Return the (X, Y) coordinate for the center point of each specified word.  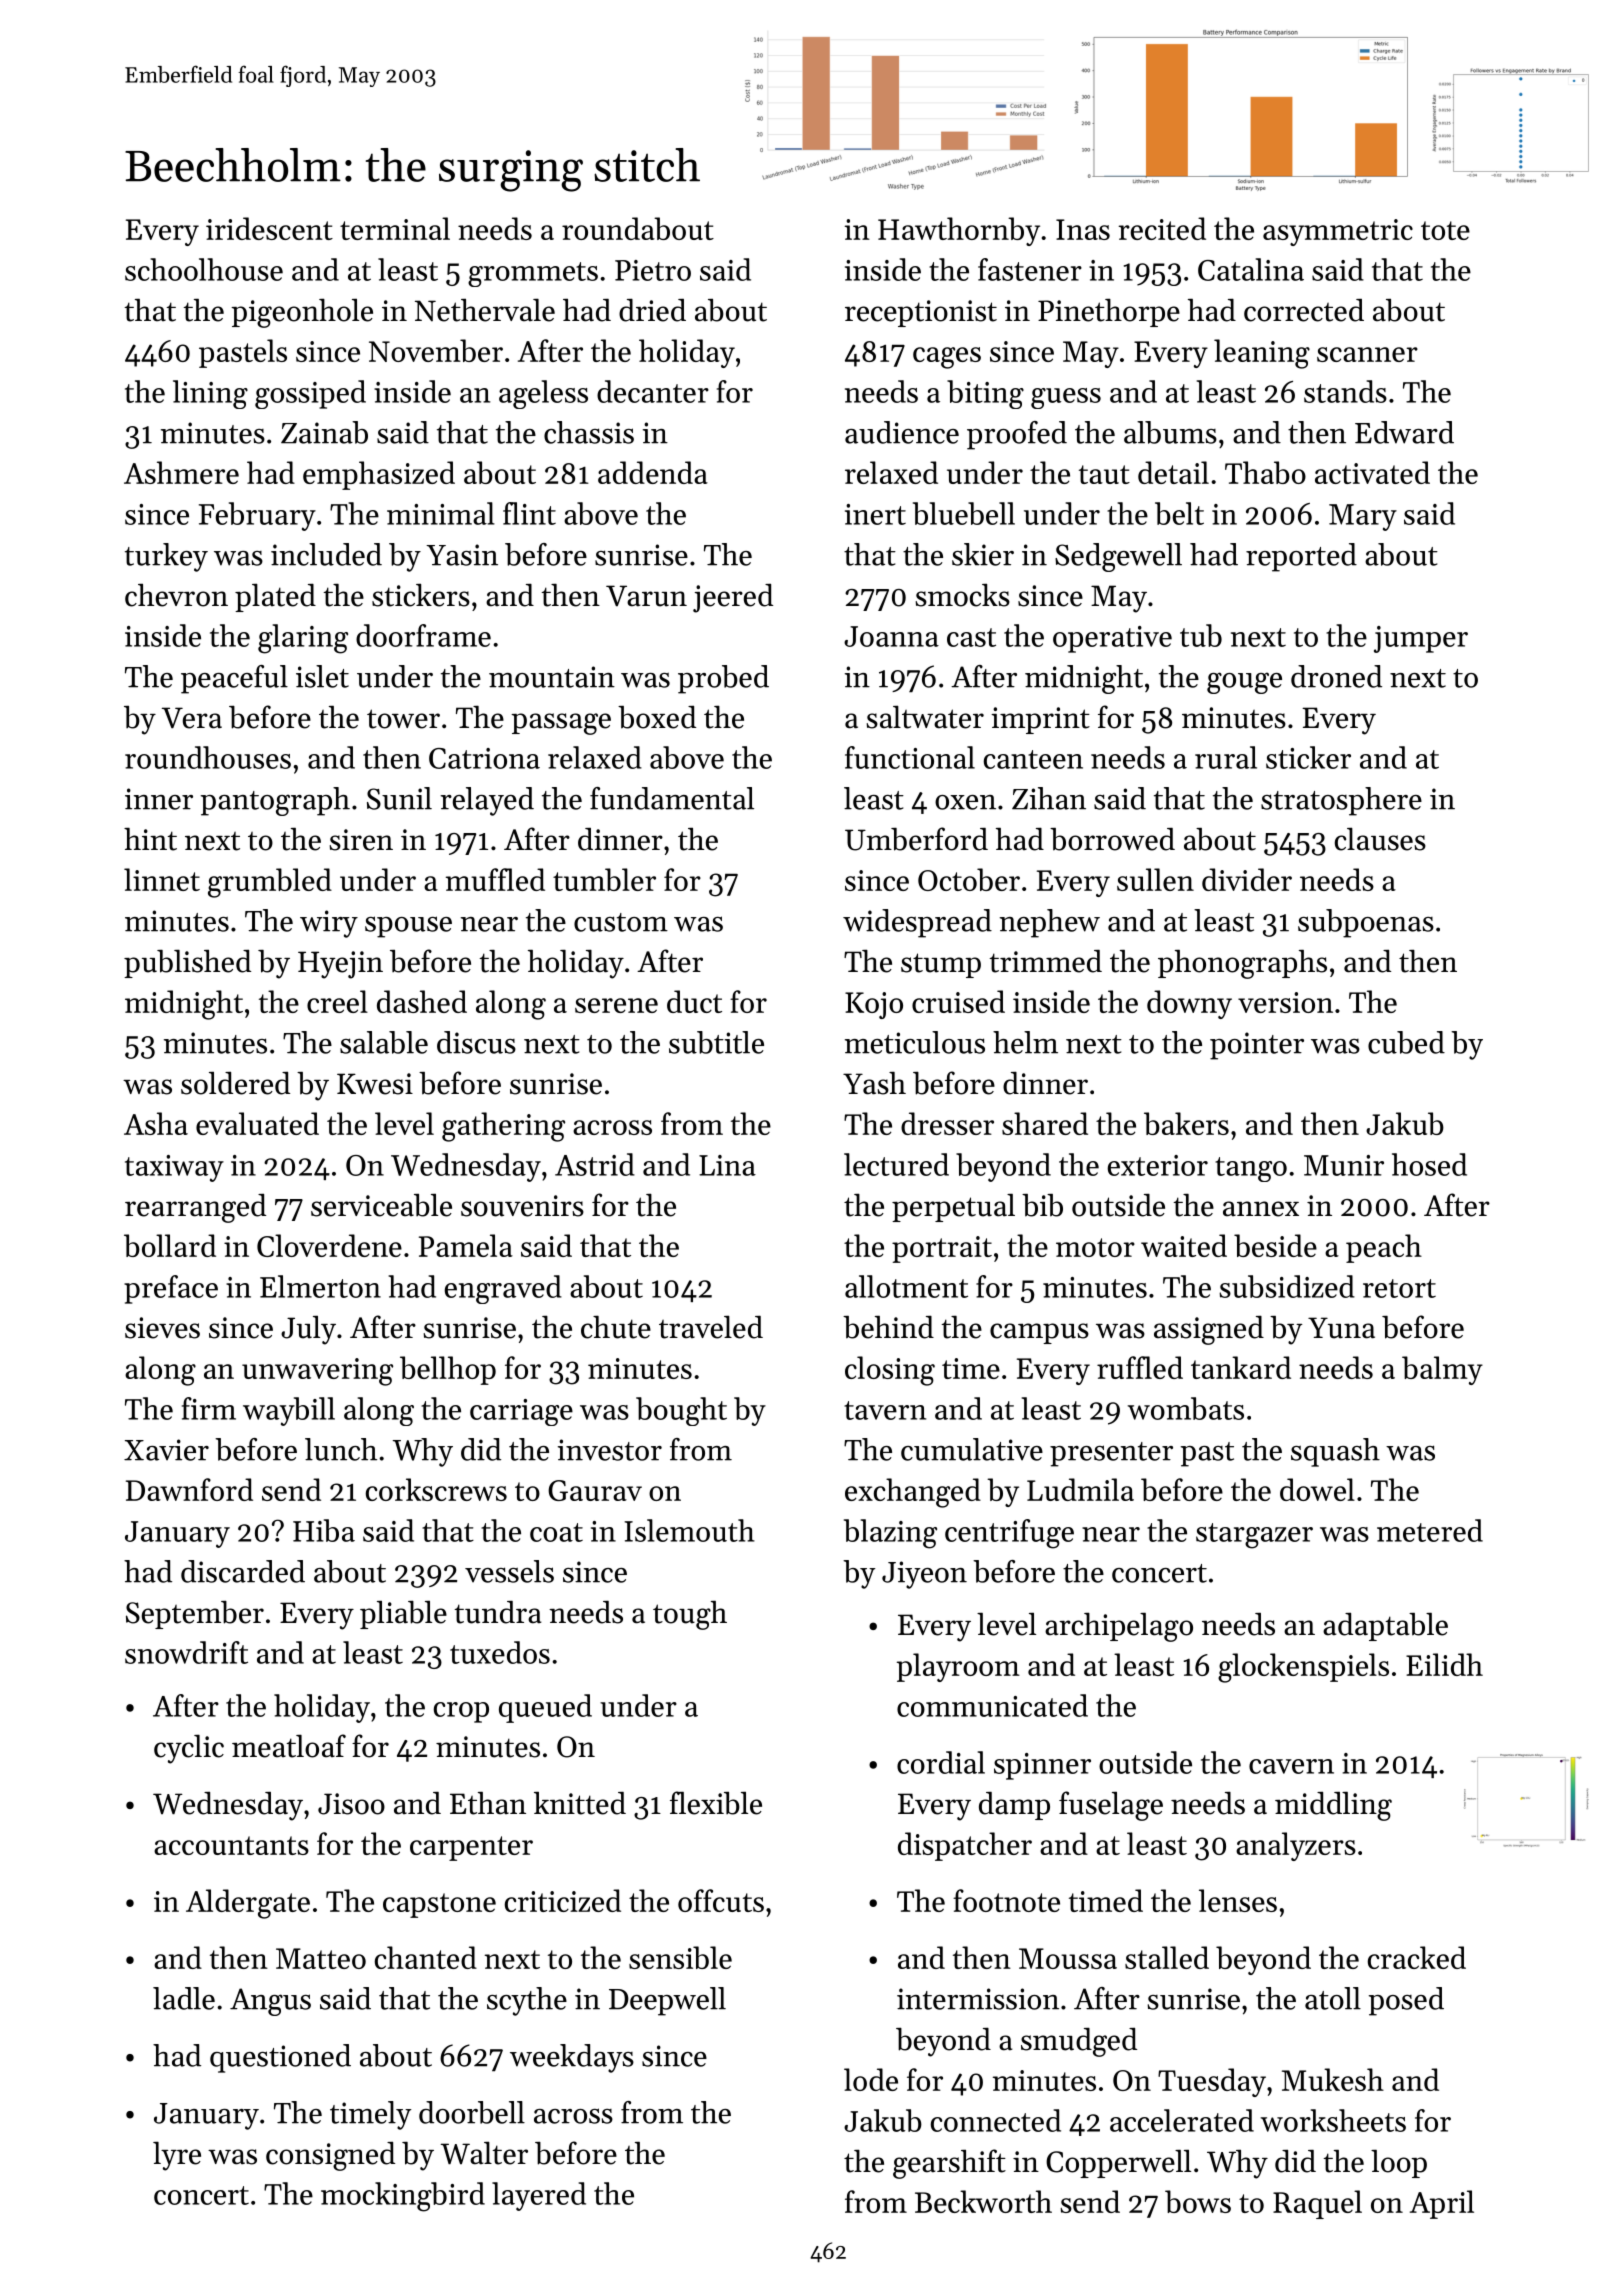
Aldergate (248, 1904)
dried (652, 310)
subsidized (1287, 1286)
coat (556, 1532)
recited (1162, 228)
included (326, 554)
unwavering (317, 1372)
